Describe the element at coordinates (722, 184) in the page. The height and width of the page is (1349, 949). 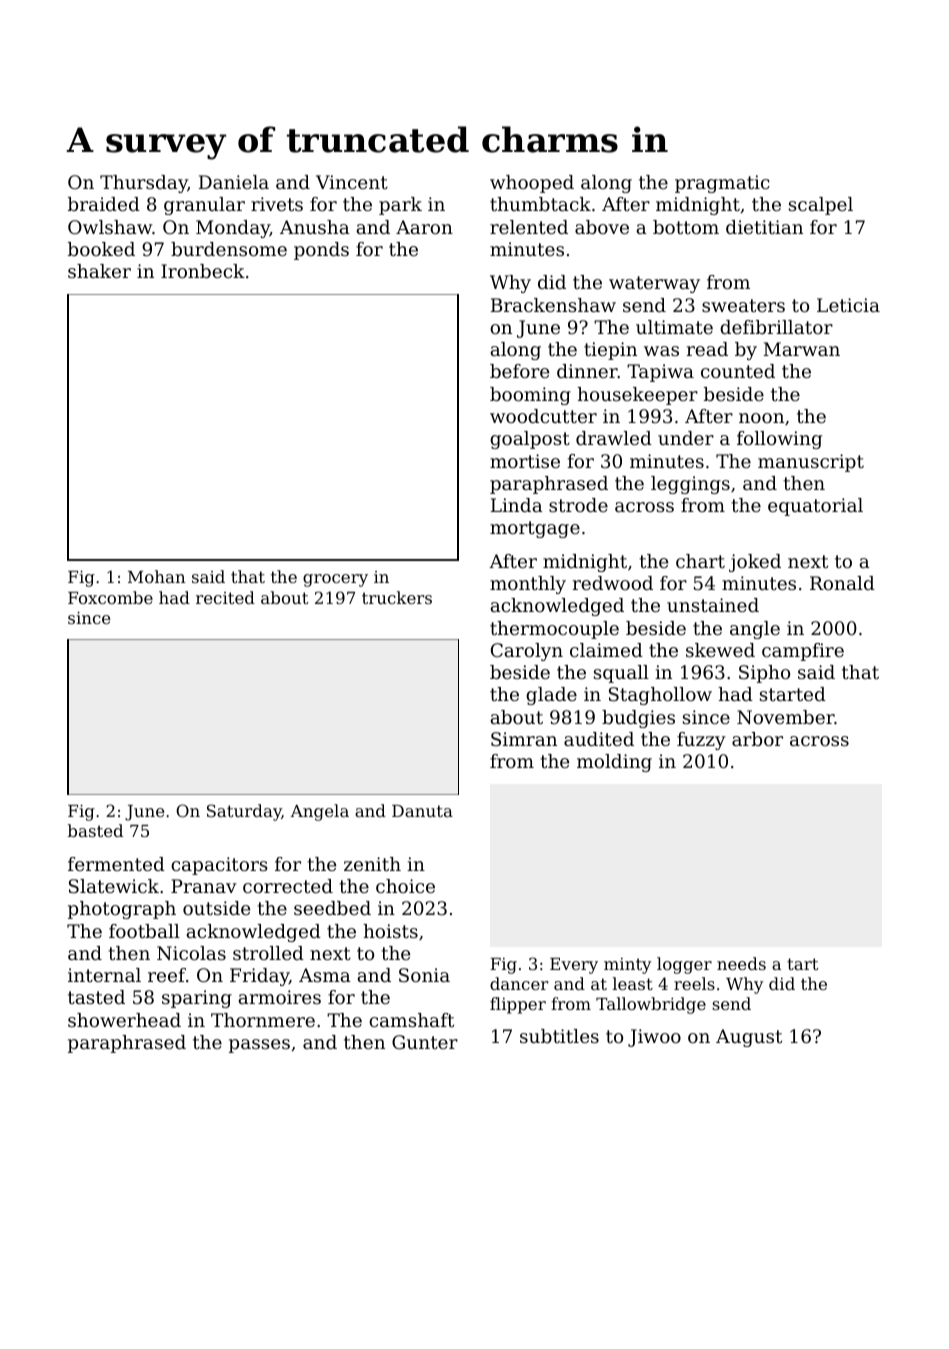
I see `pragmatic` at that location.
